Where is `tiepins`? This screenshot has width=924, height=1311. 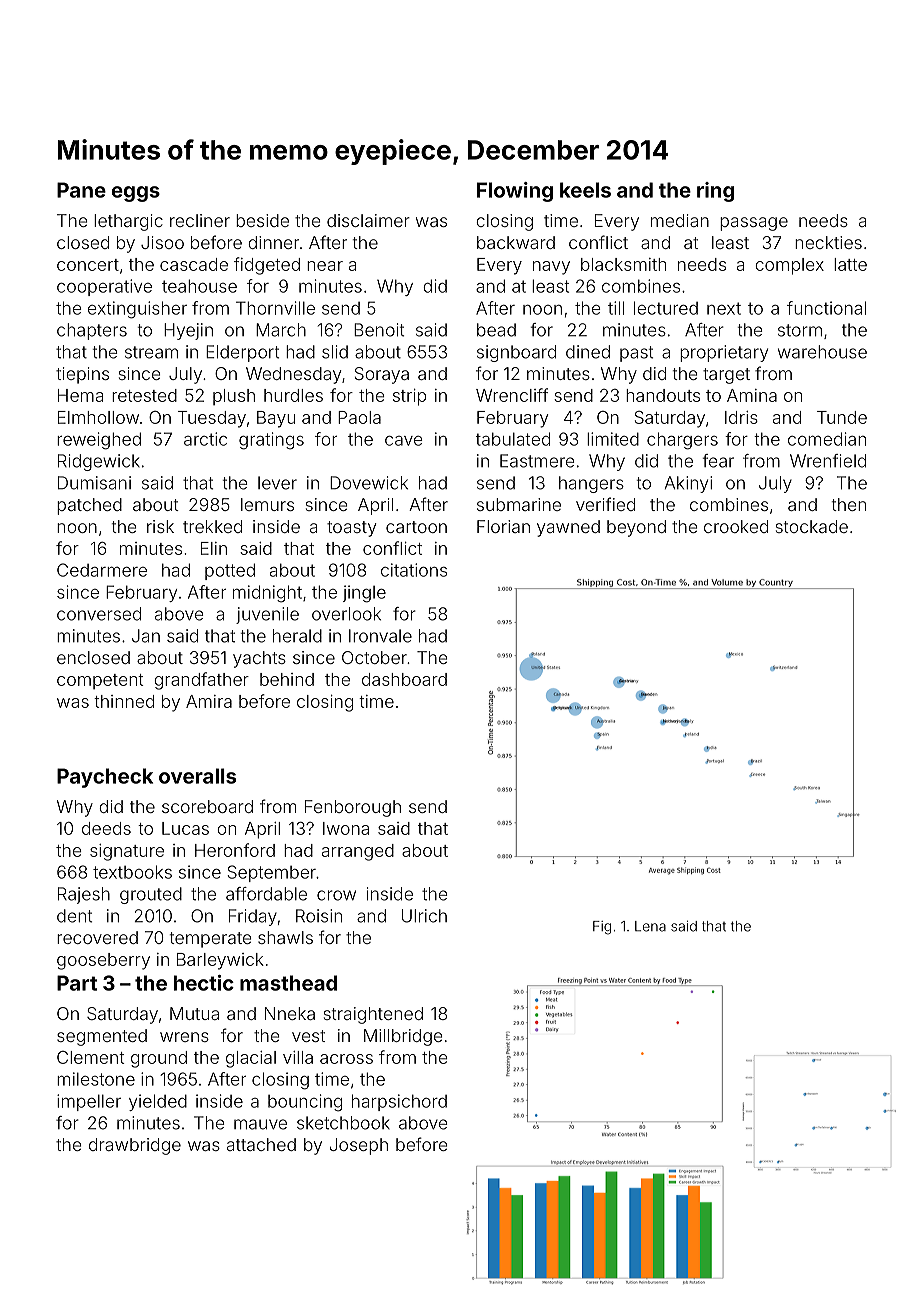 tiepins is located at coordinates (82, 375).
